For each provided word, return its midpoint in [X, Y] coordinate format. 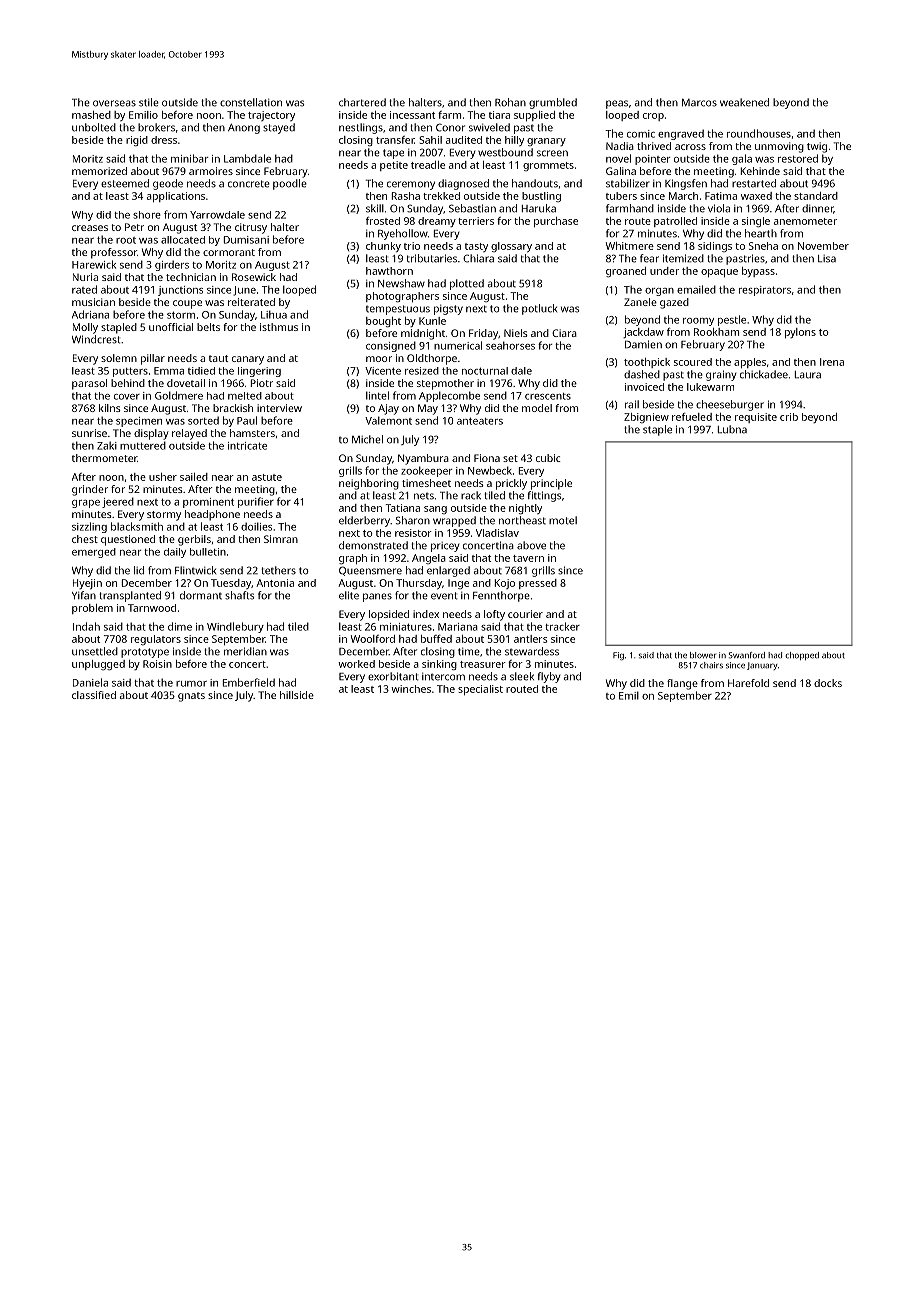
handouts [535, 183]
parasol [89, 384]
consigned [391, 346]
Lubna [732, 429]
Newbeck [490, 470]
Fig [618, 656]
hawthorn [389, 271]
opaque [719, 273]
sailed [194, 477]
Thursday [419, 584]
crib [789, 417]
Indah [86, 626]
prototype [145, 653]
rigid [137, 141]
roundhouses [759, 133]
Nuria [85, 277]
